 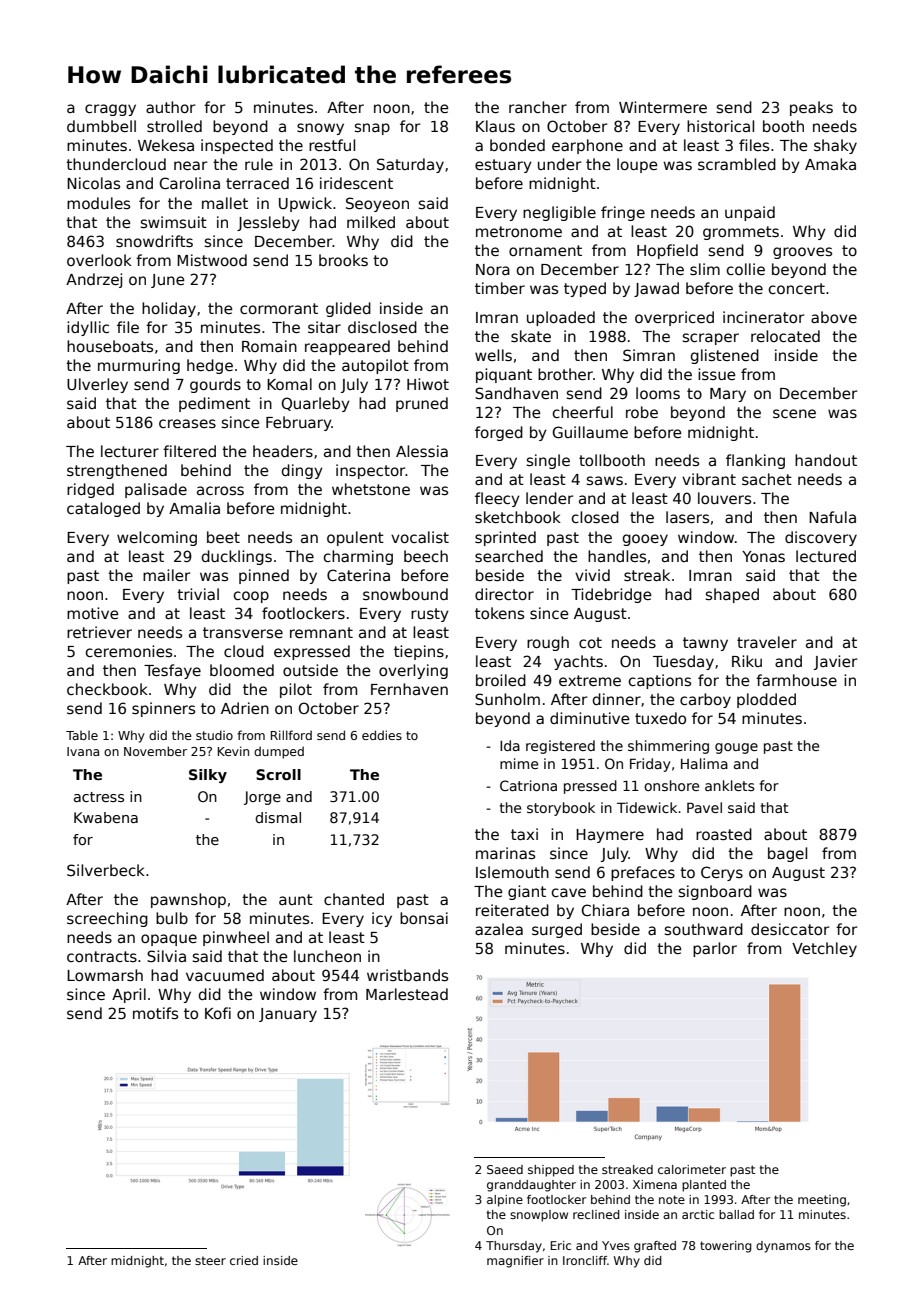 I want to click on lasers, so click(x=687, y=517).
